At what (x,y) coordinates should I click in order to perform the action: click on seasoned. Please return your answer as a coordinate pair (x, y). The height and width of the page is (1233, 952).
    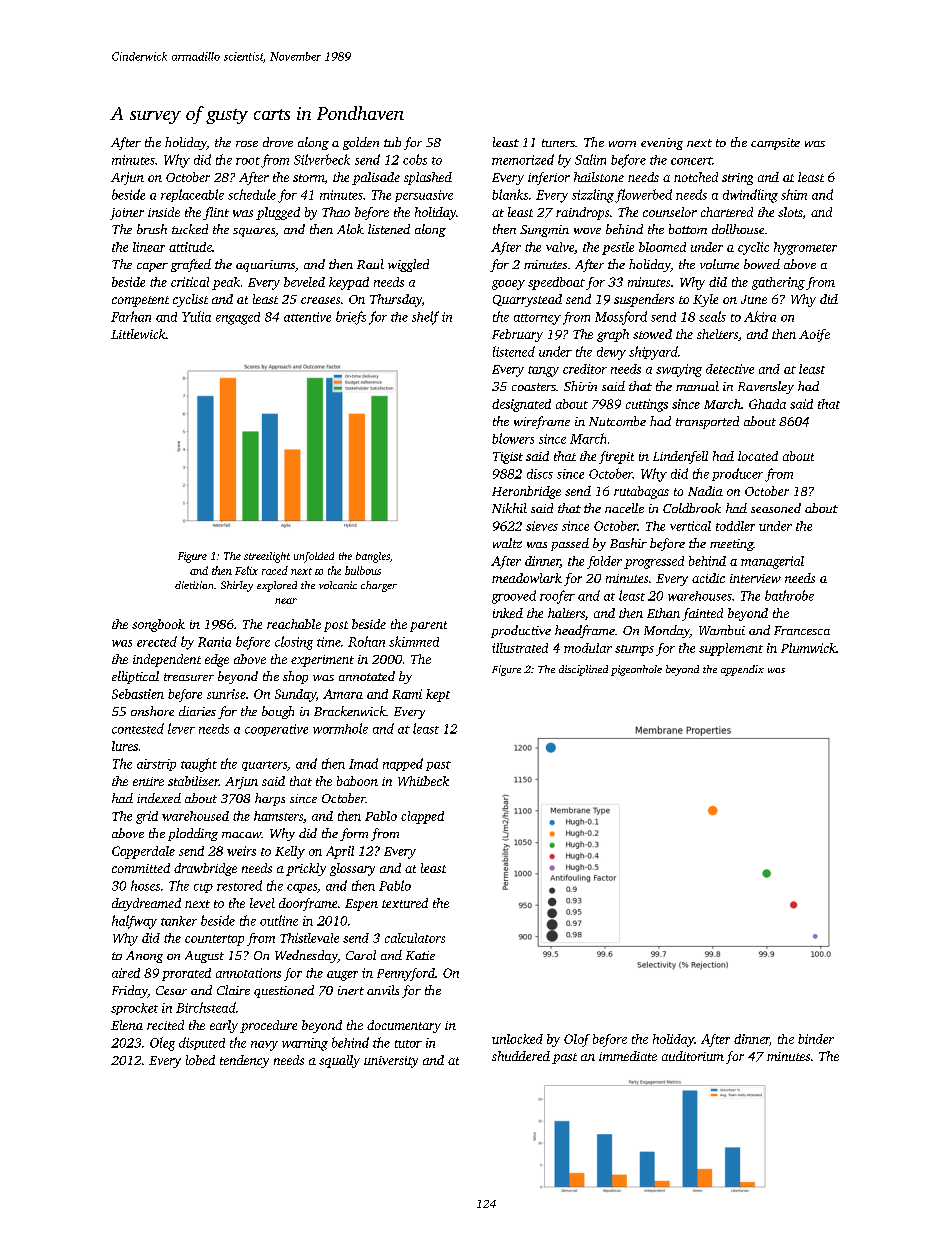
    Looking at the image, I should click on (776, 508).
